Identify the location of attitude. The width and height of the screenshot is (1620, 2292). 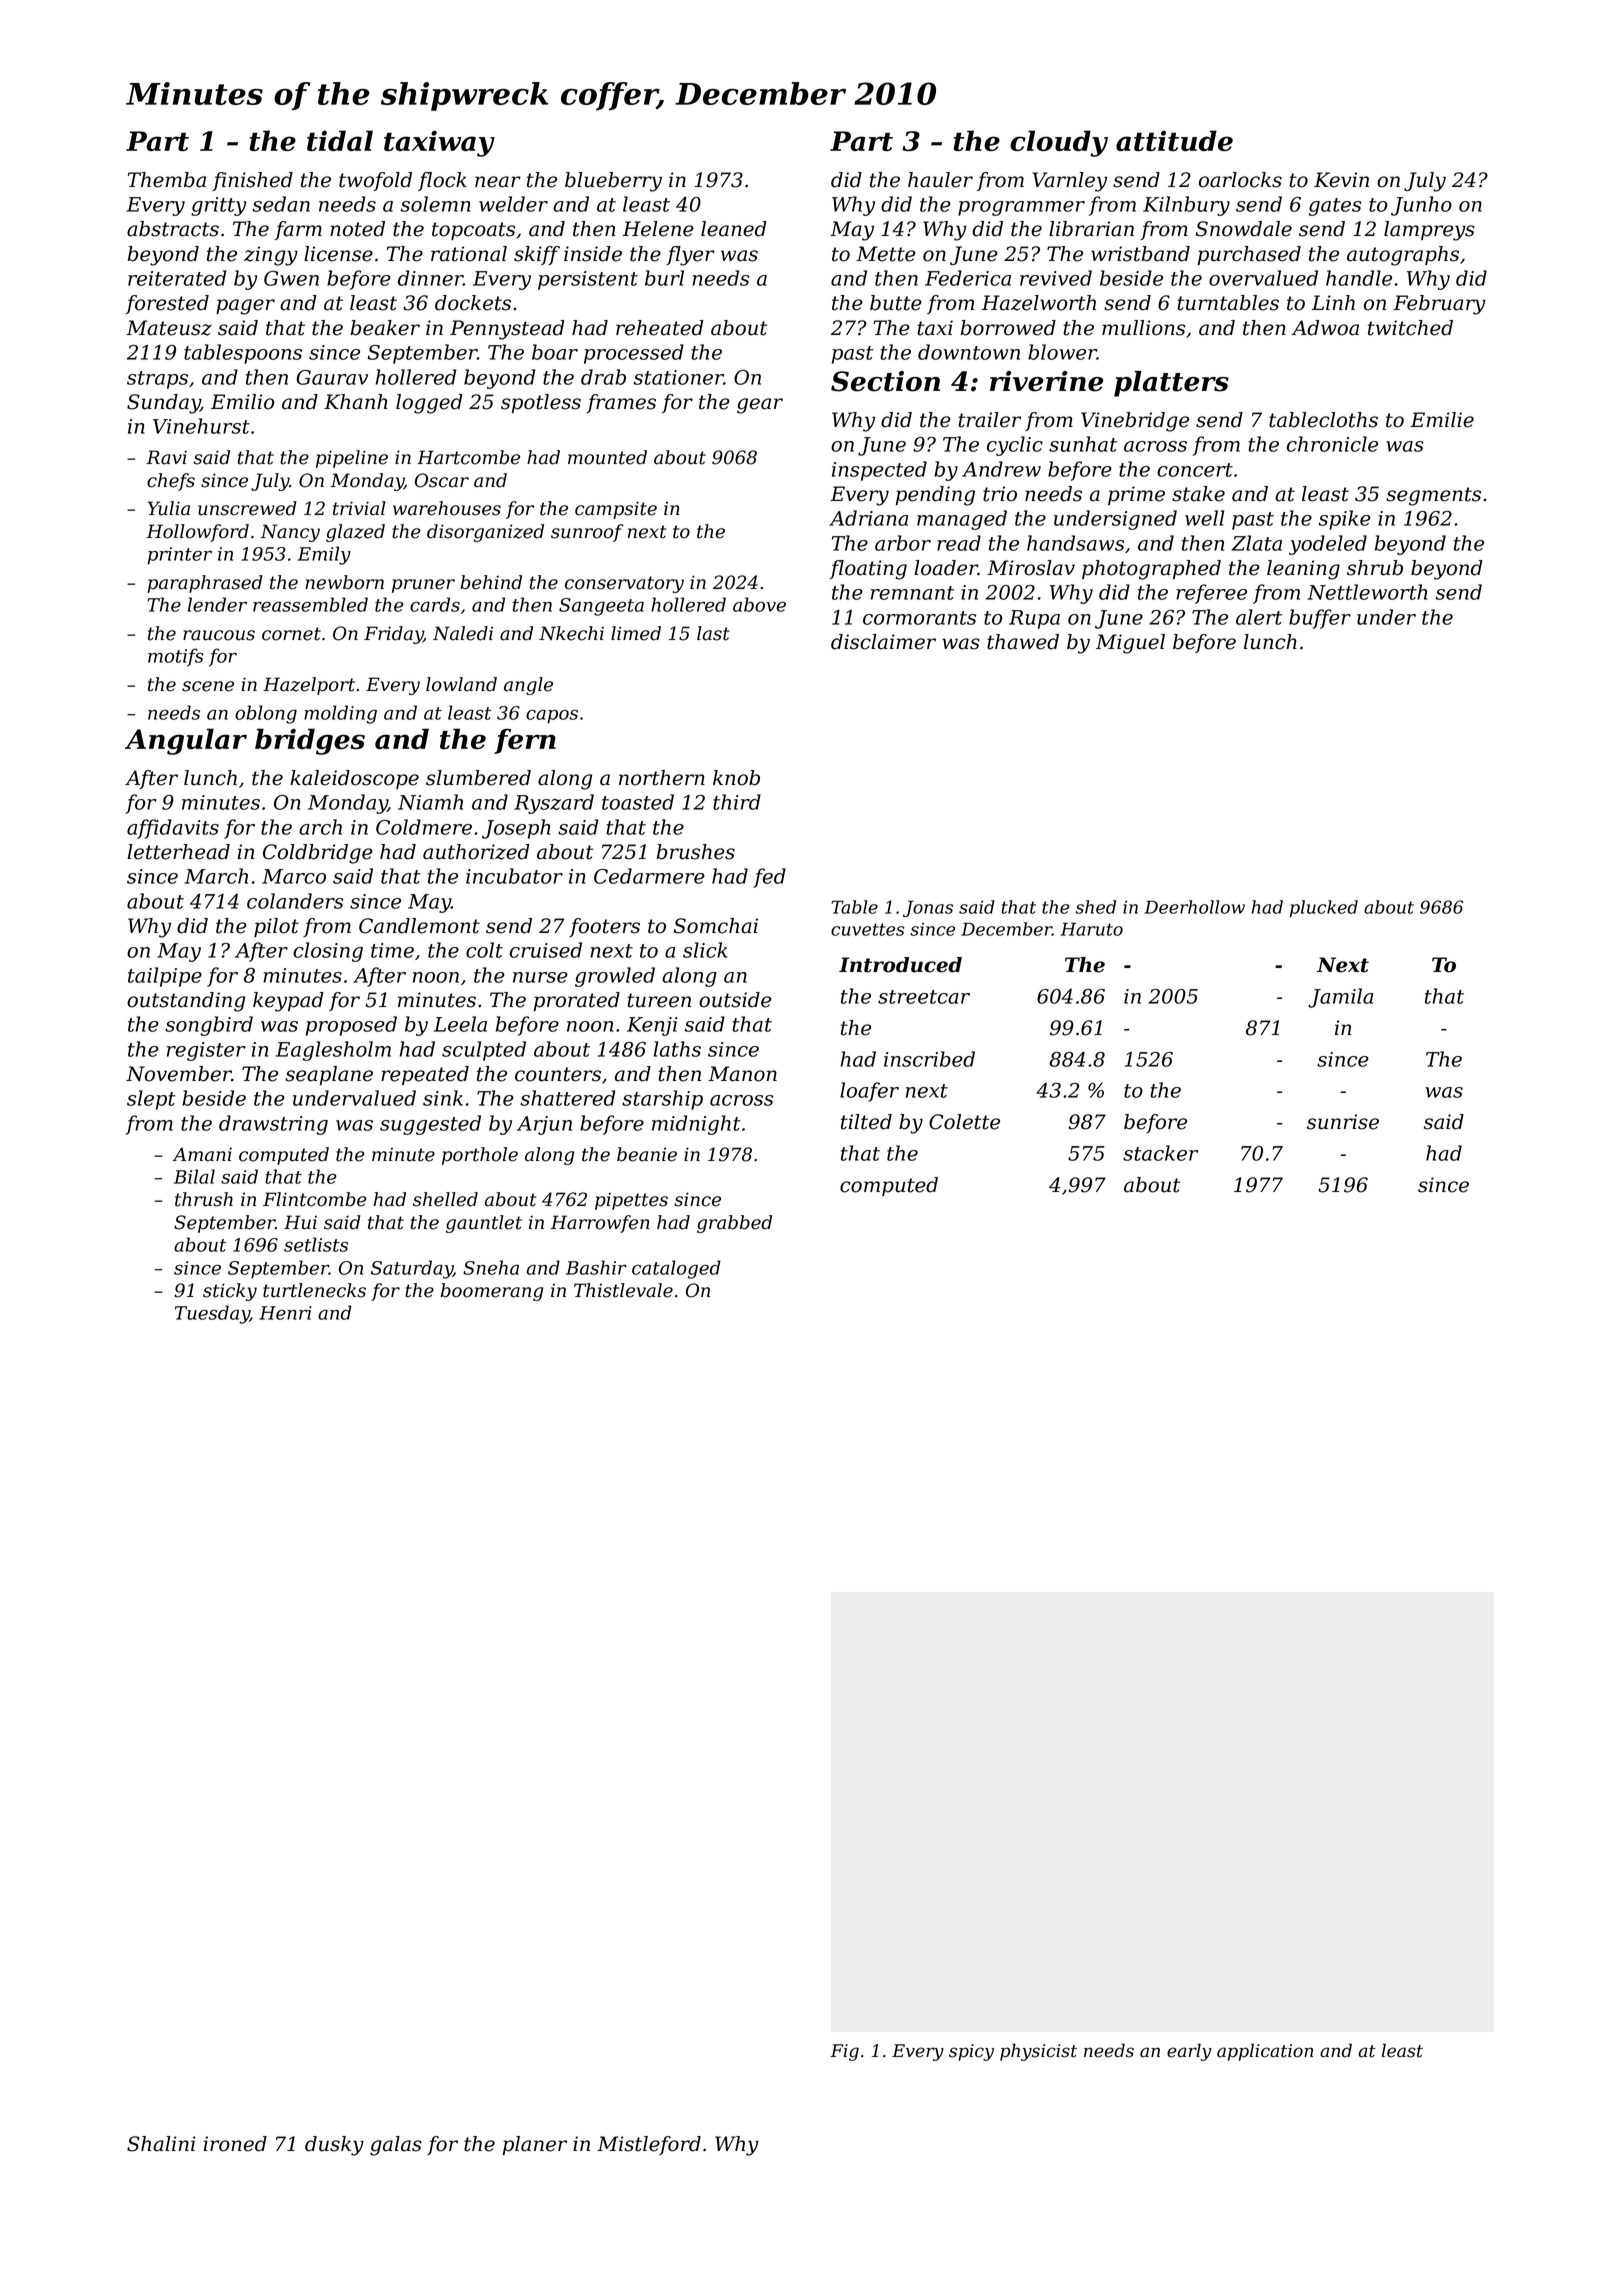
(1174, 140).
